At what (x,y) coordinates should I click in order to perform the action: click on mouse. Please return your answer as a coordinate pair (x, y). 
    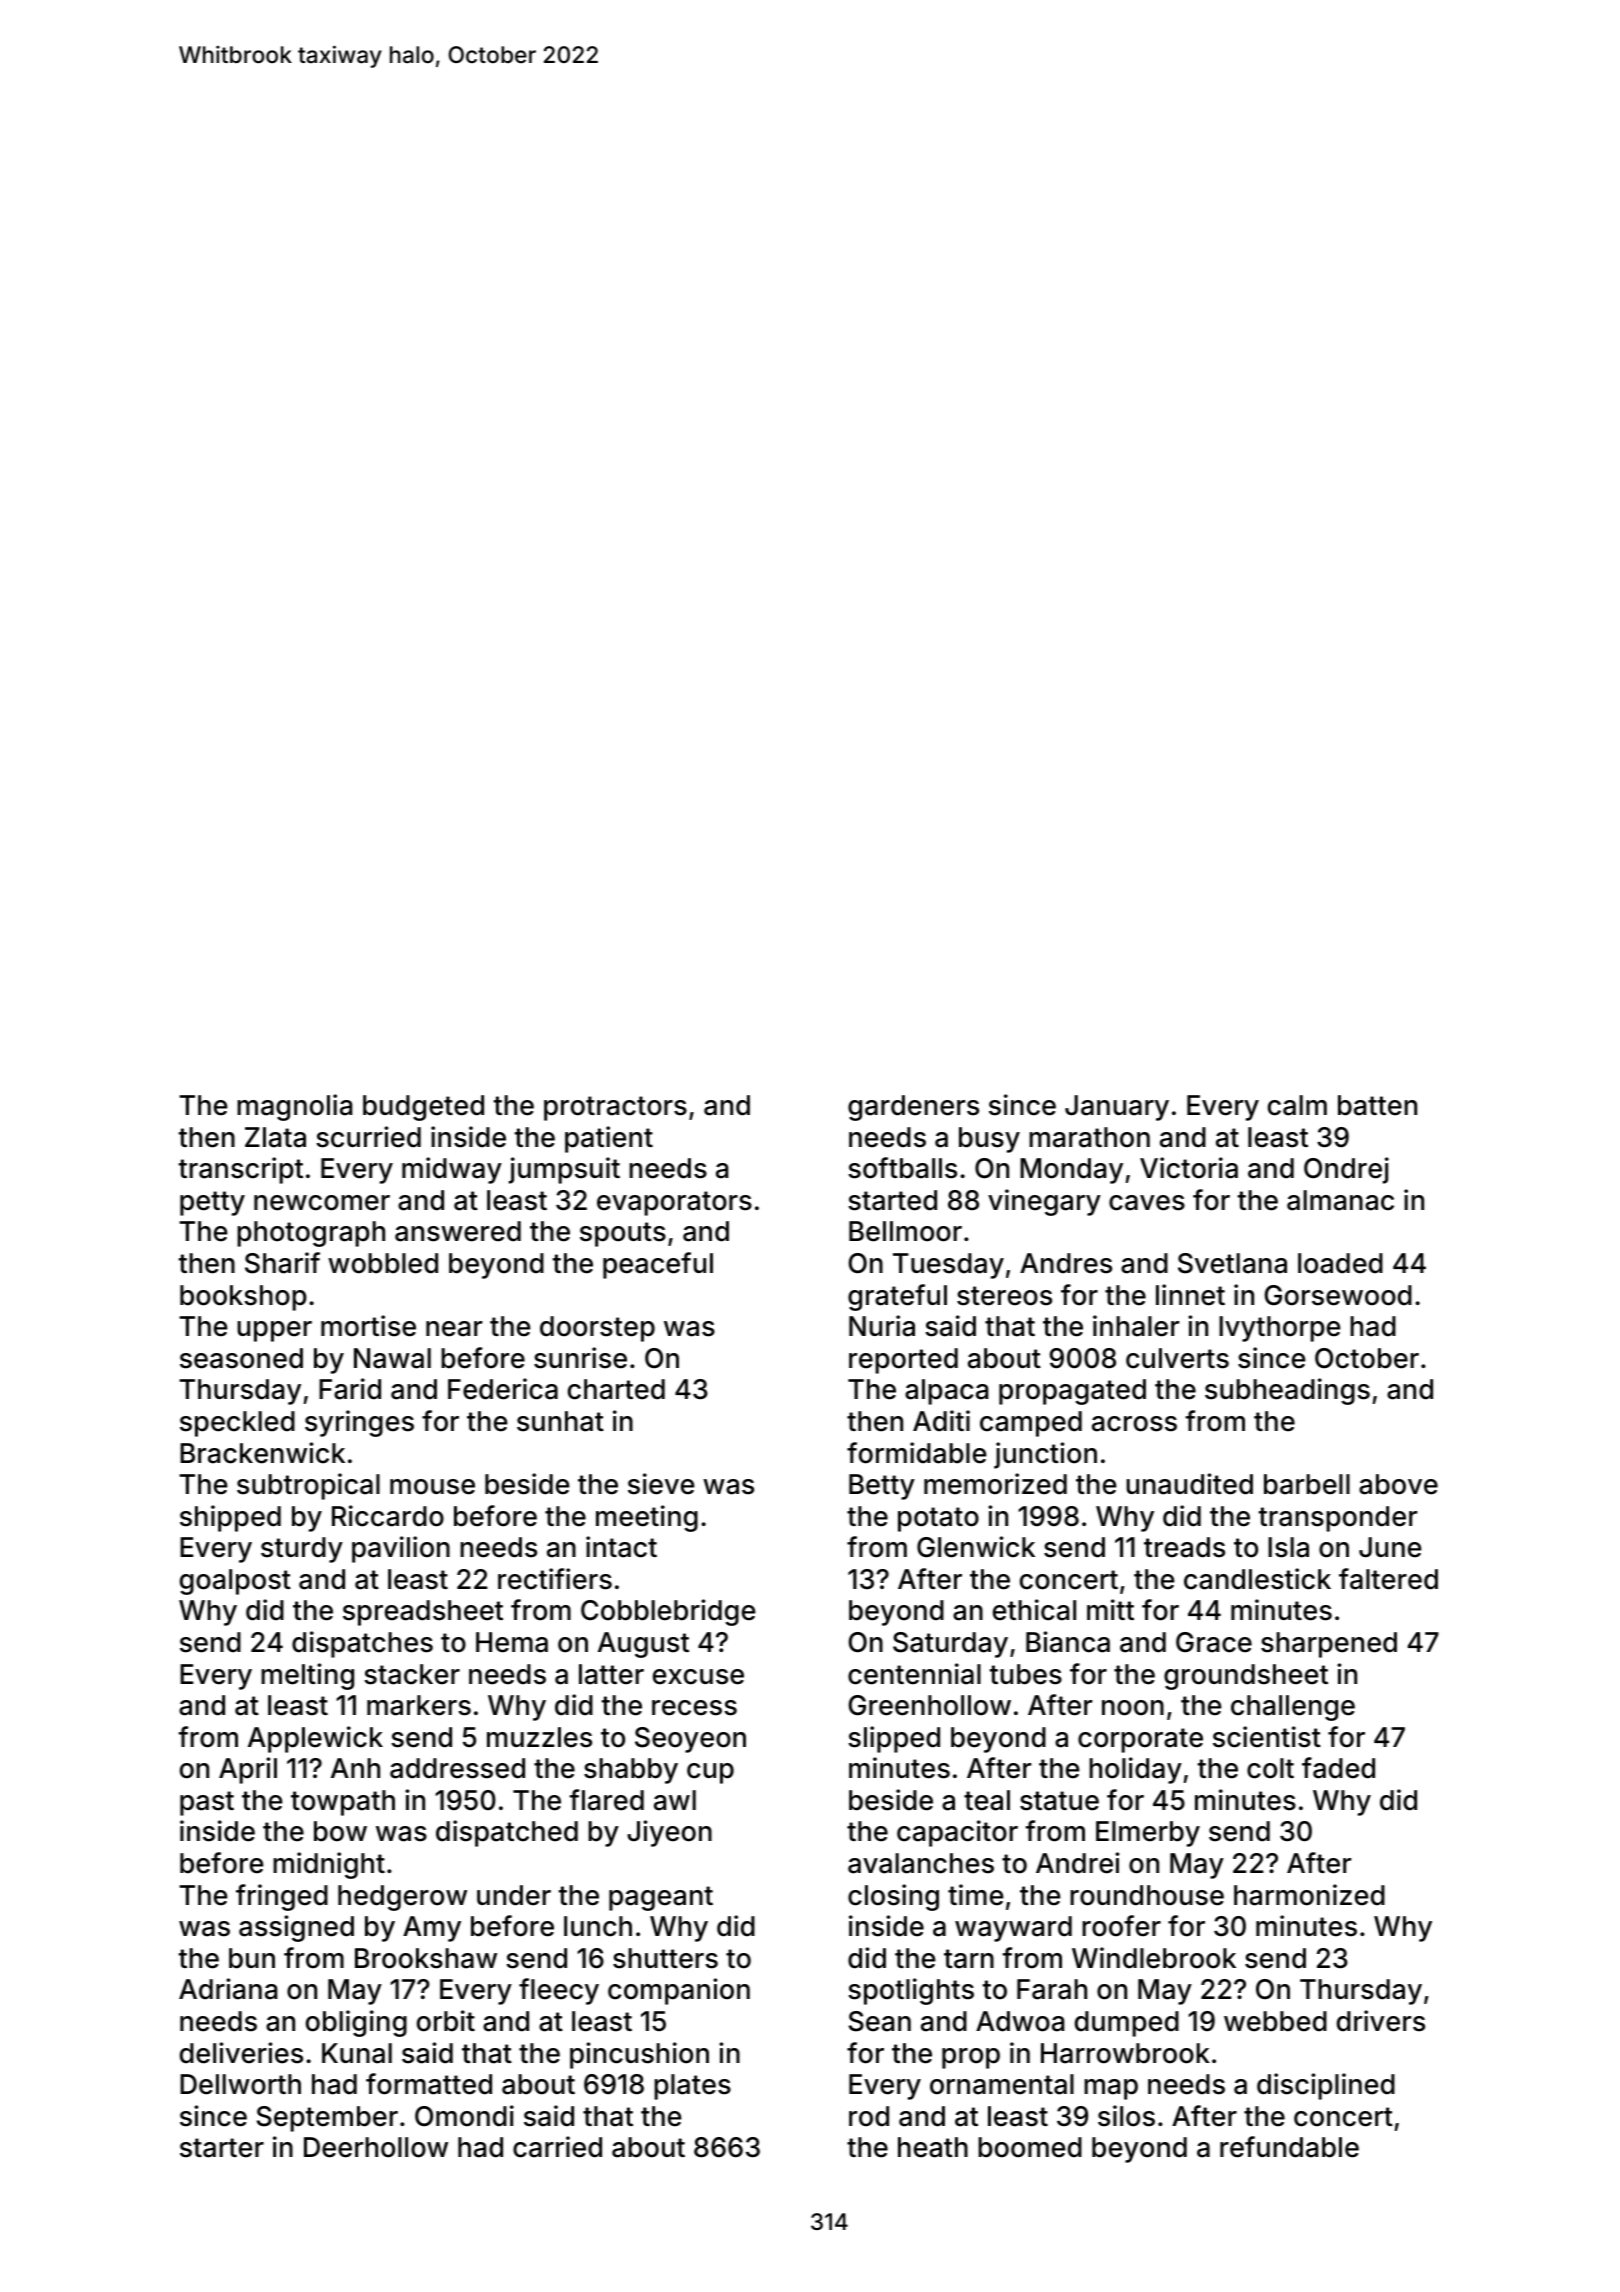
    Looking at the image, I should click on (432, 1487).
